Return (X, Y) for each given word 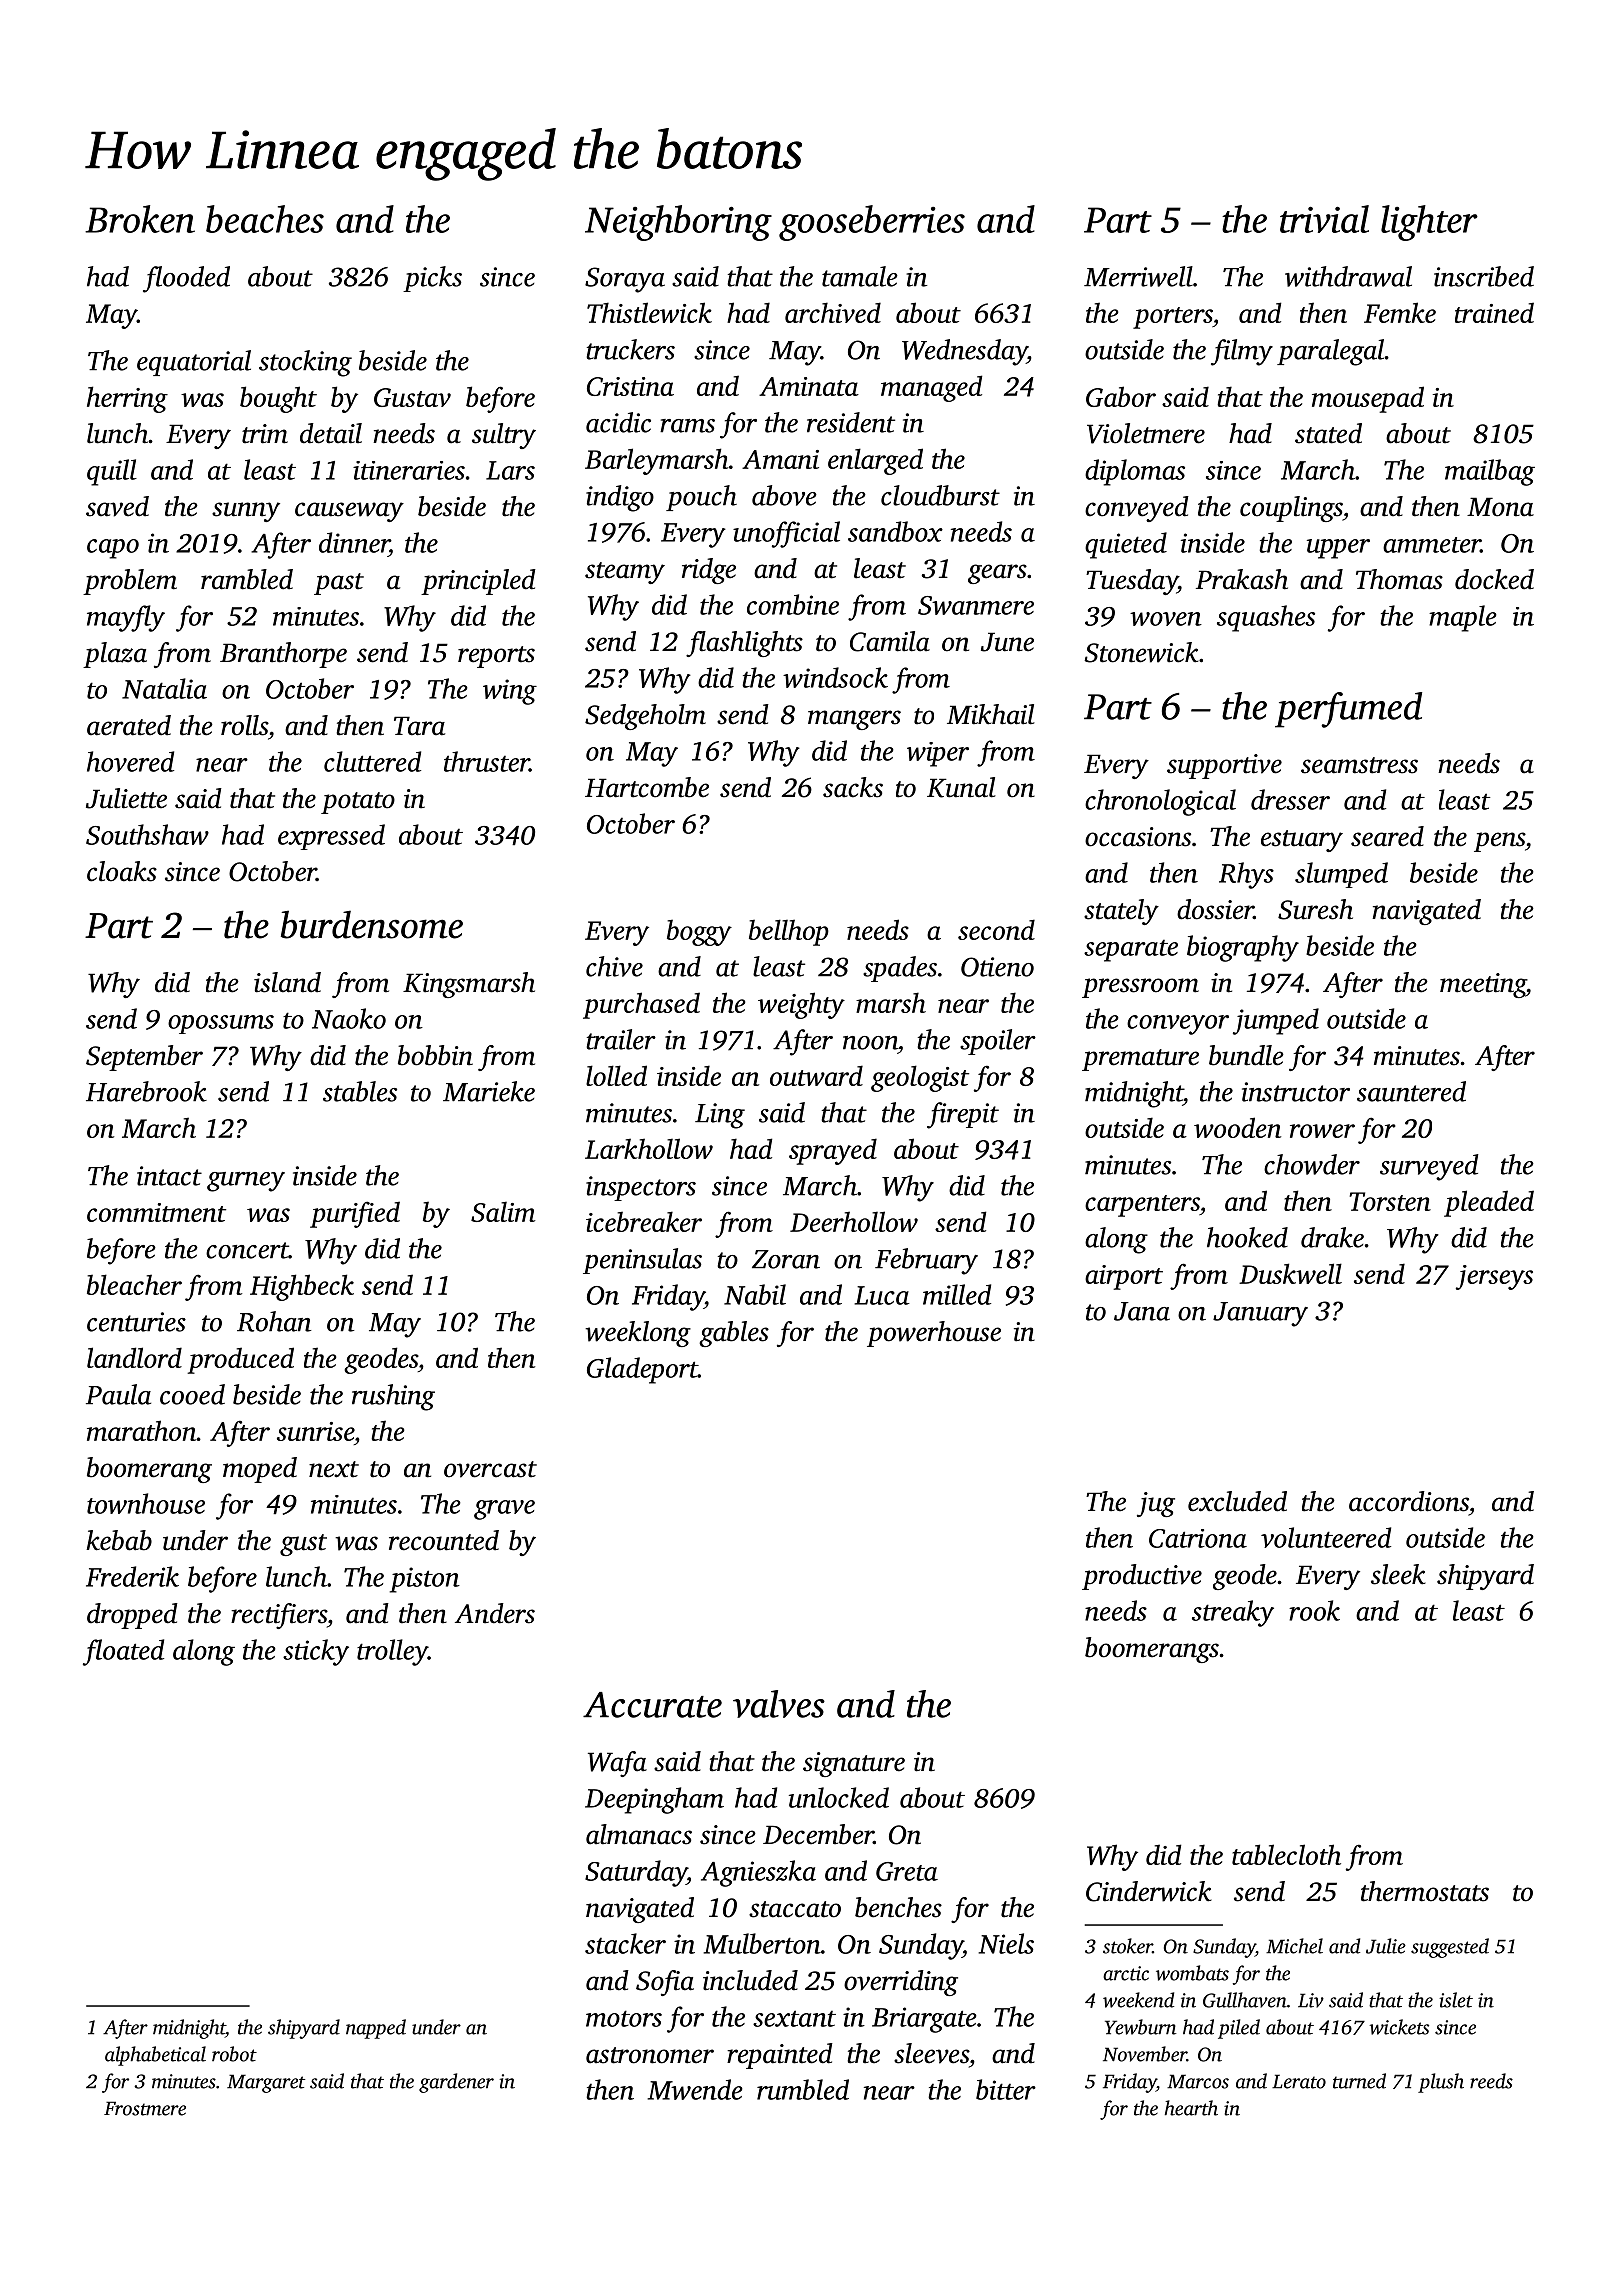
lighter (1429, 223)
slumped (1341, 875)
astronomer (650, 2055)
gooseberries (872, 223)
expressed (331, 837)
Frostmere (145, 2108)
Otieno (997, 967)
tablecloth (1286, 1854)
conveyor (1178, 1025)
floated (123, 1652)
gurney (246, 1182)
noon (870, 1043)
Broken (140, 219)
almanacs (639, 1834)
